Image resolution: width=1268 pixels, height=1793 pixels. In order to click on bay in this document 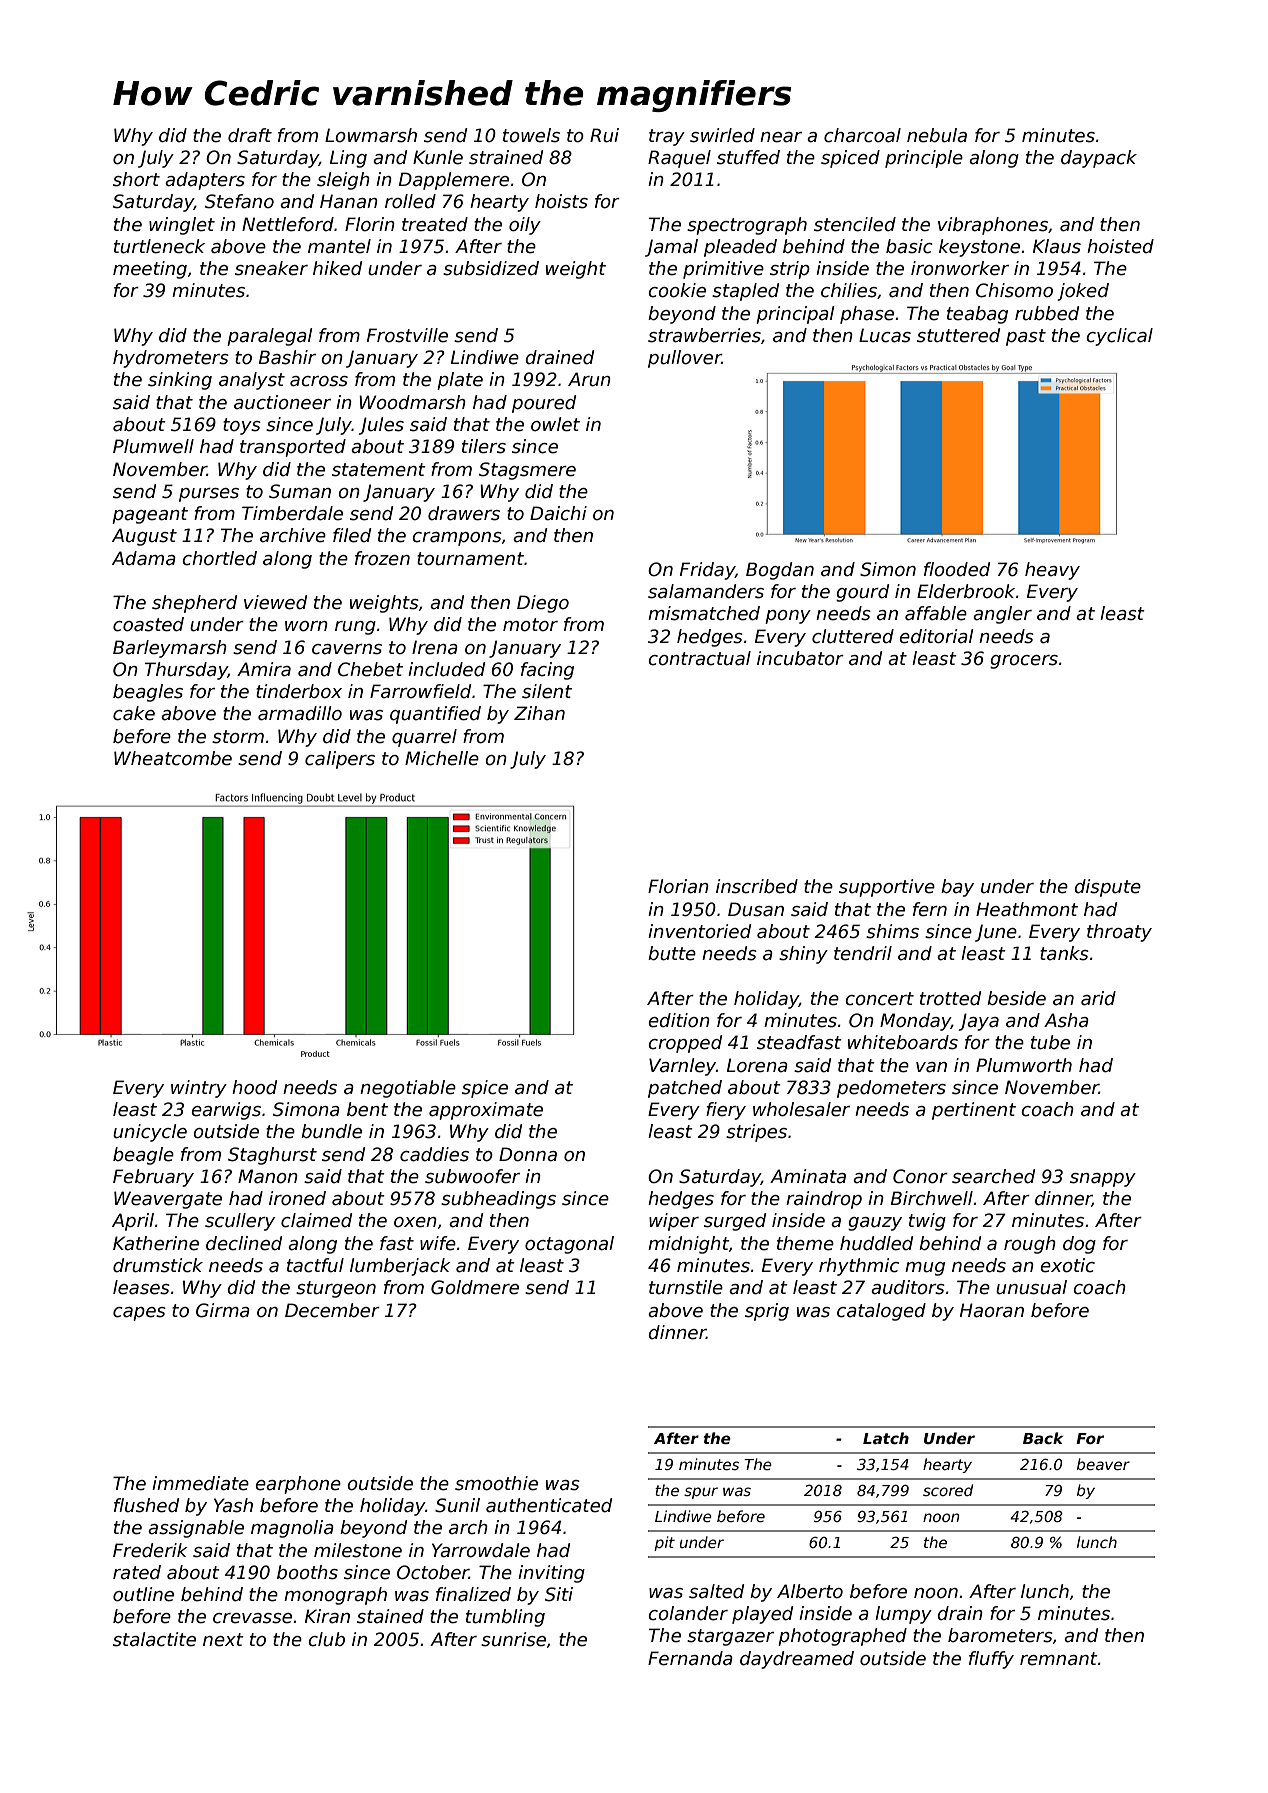, I will do `click(957, 888)`.
